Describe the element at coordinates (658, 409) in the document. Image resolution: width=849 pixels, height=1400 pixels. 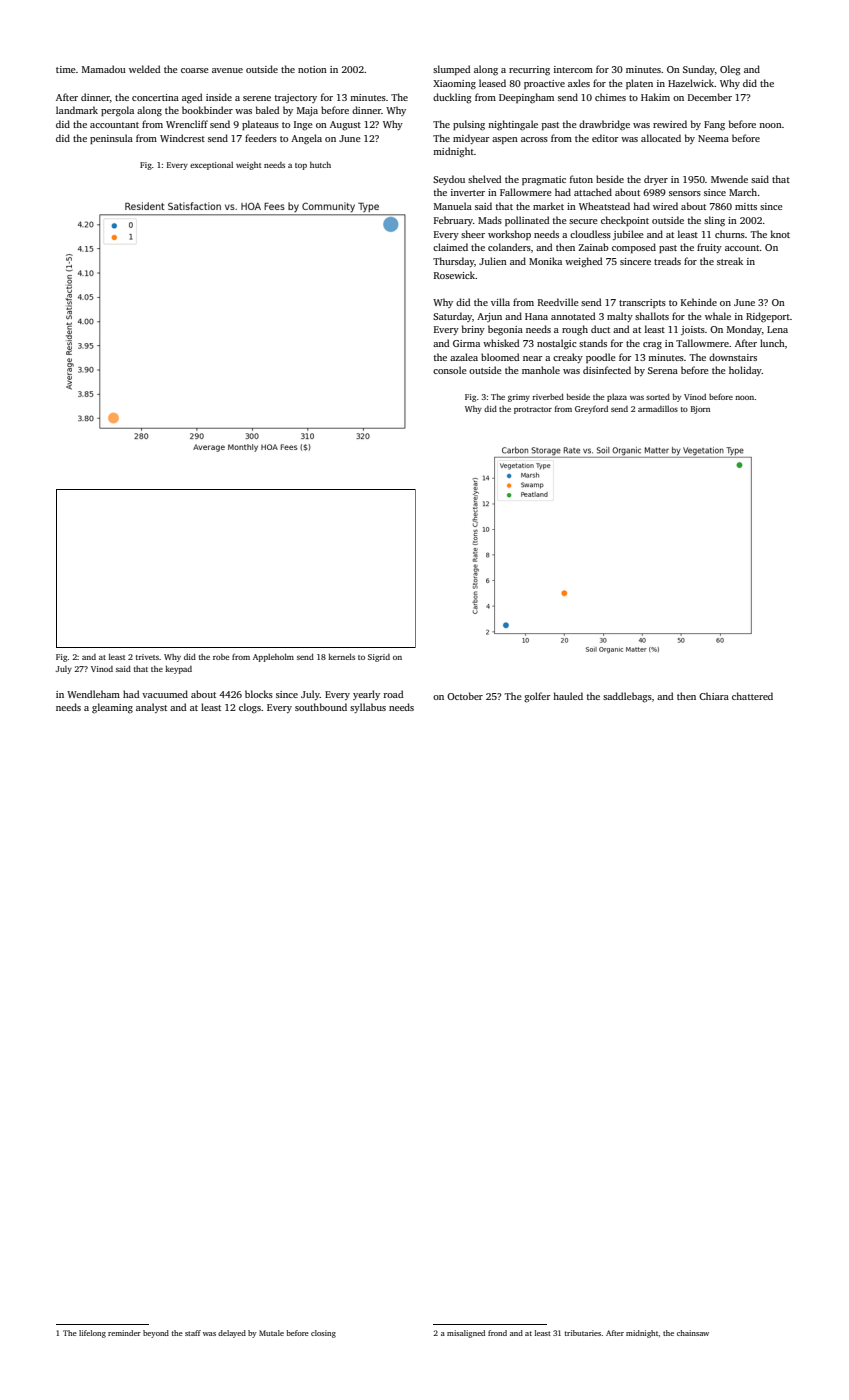
I see `armadillos` at that location.
